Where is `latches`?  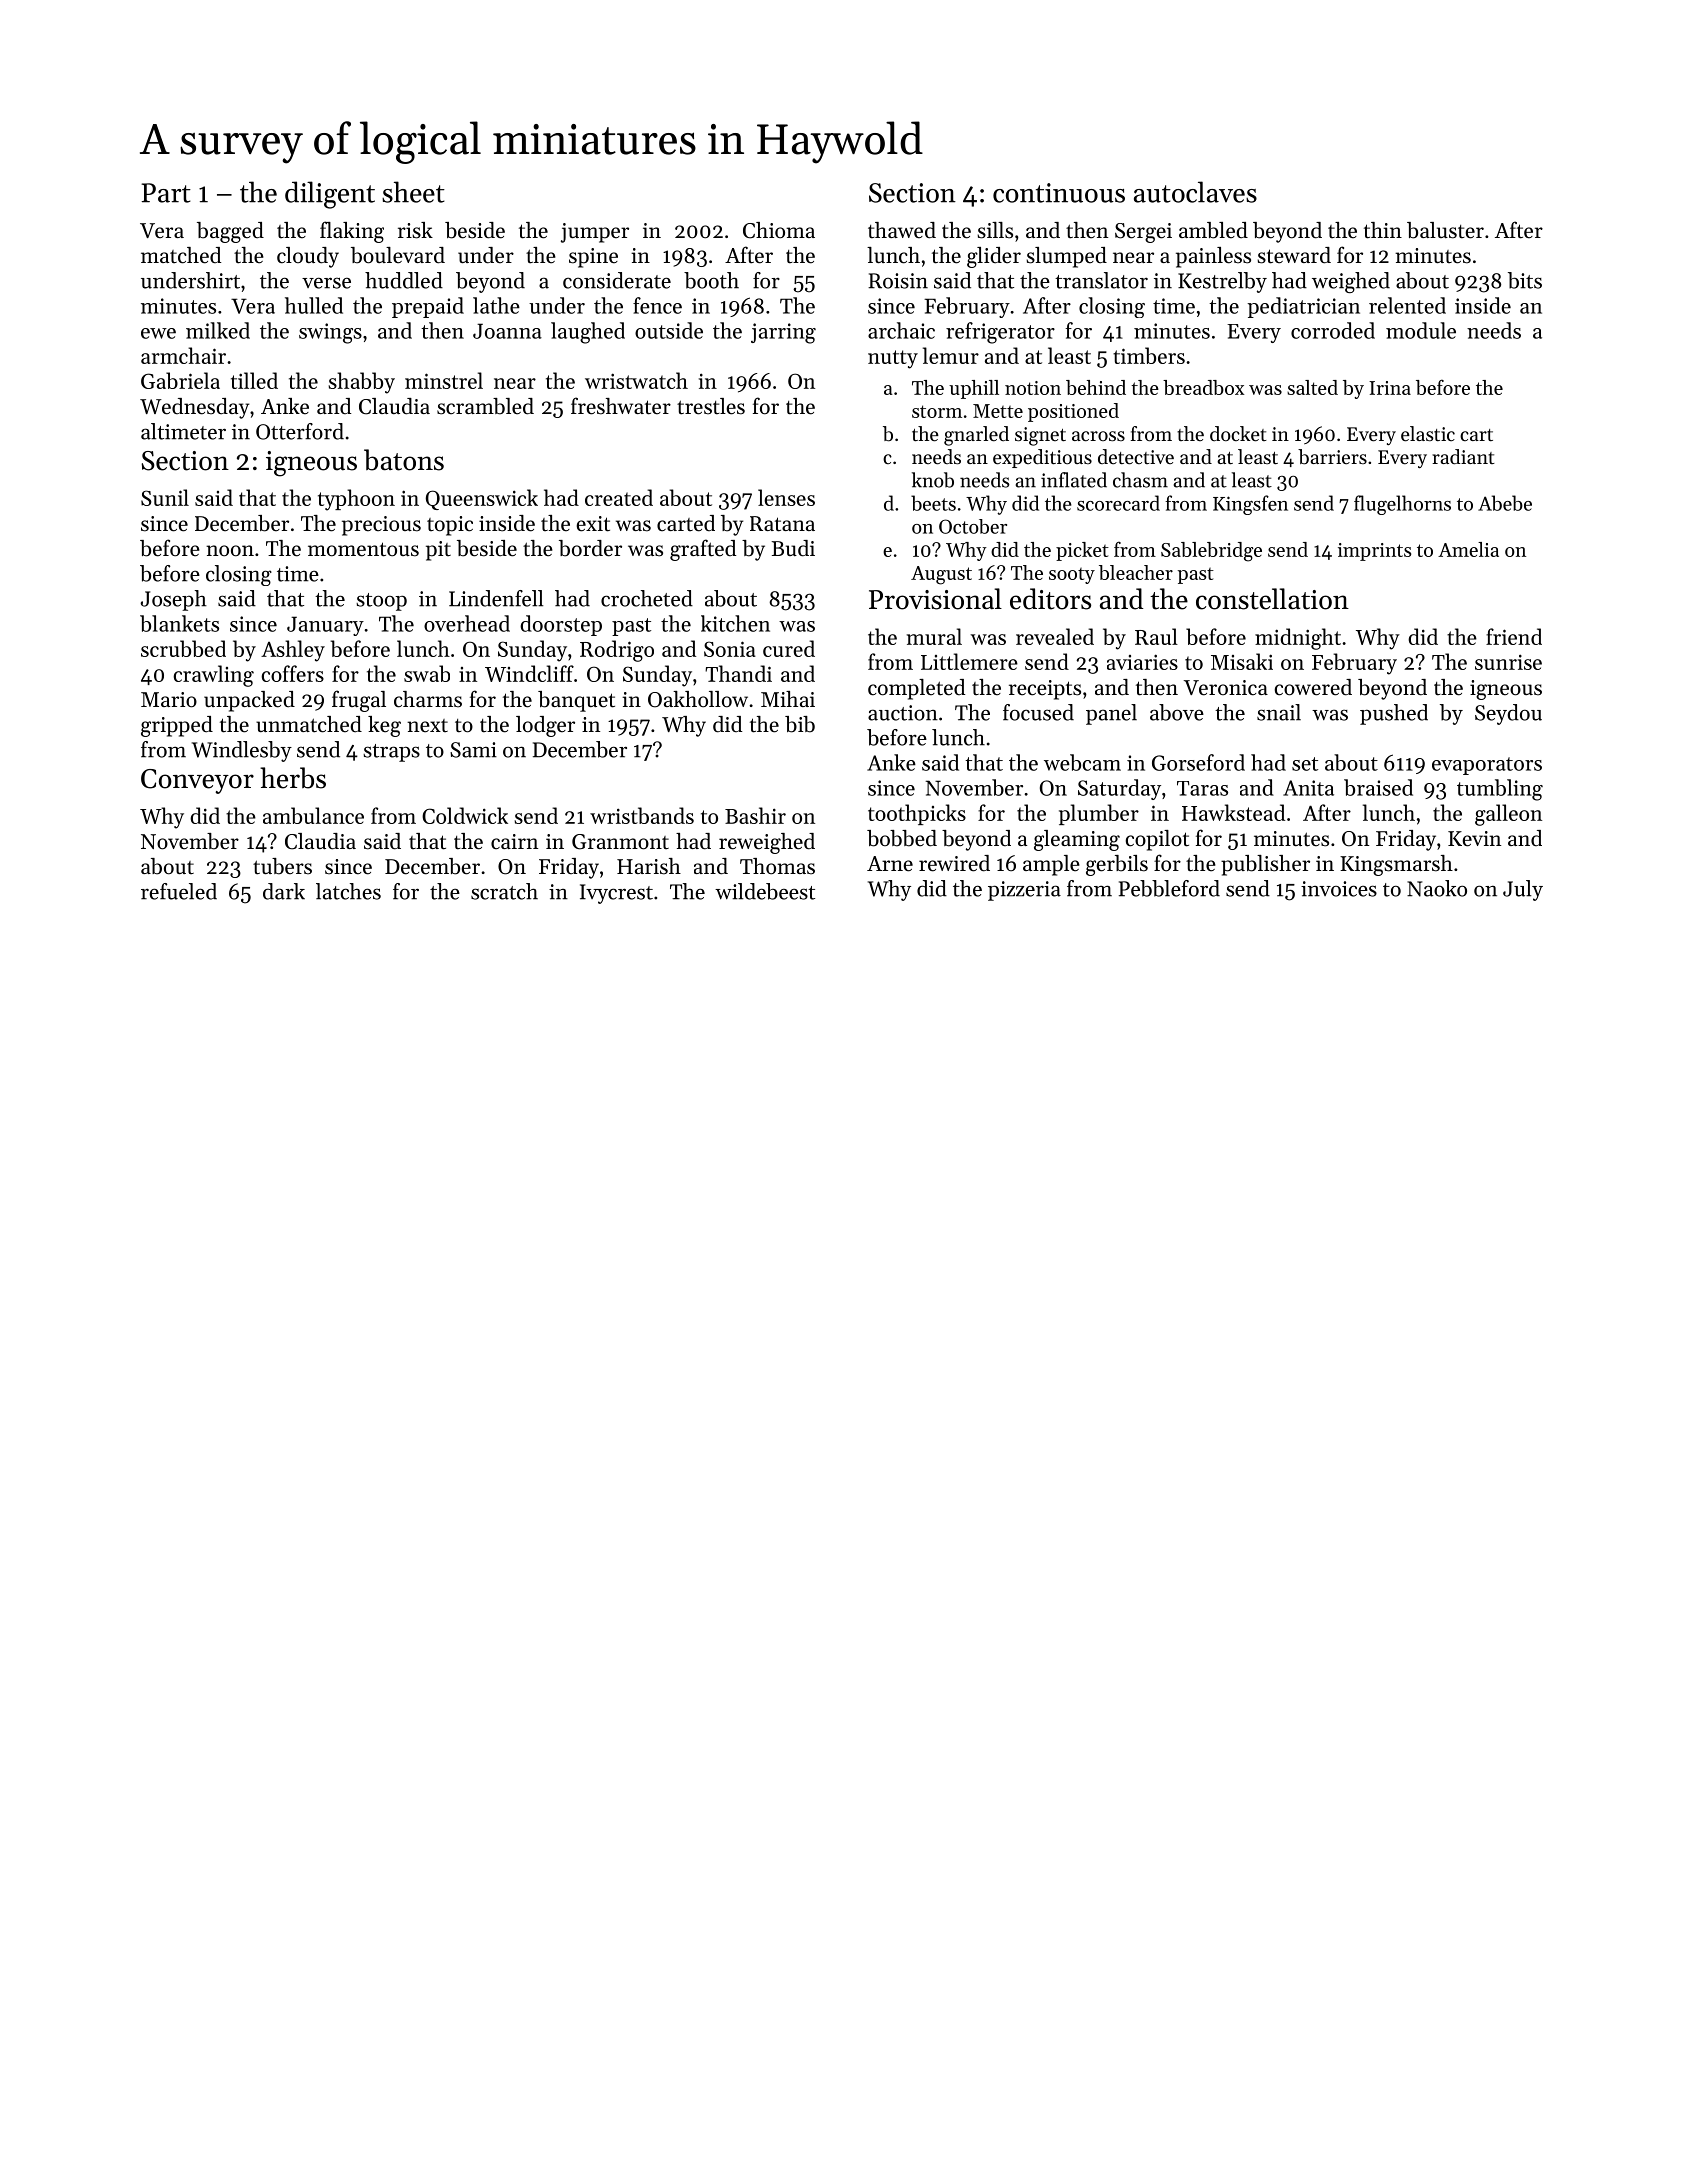
latches is located at coordinates (348, 891).
